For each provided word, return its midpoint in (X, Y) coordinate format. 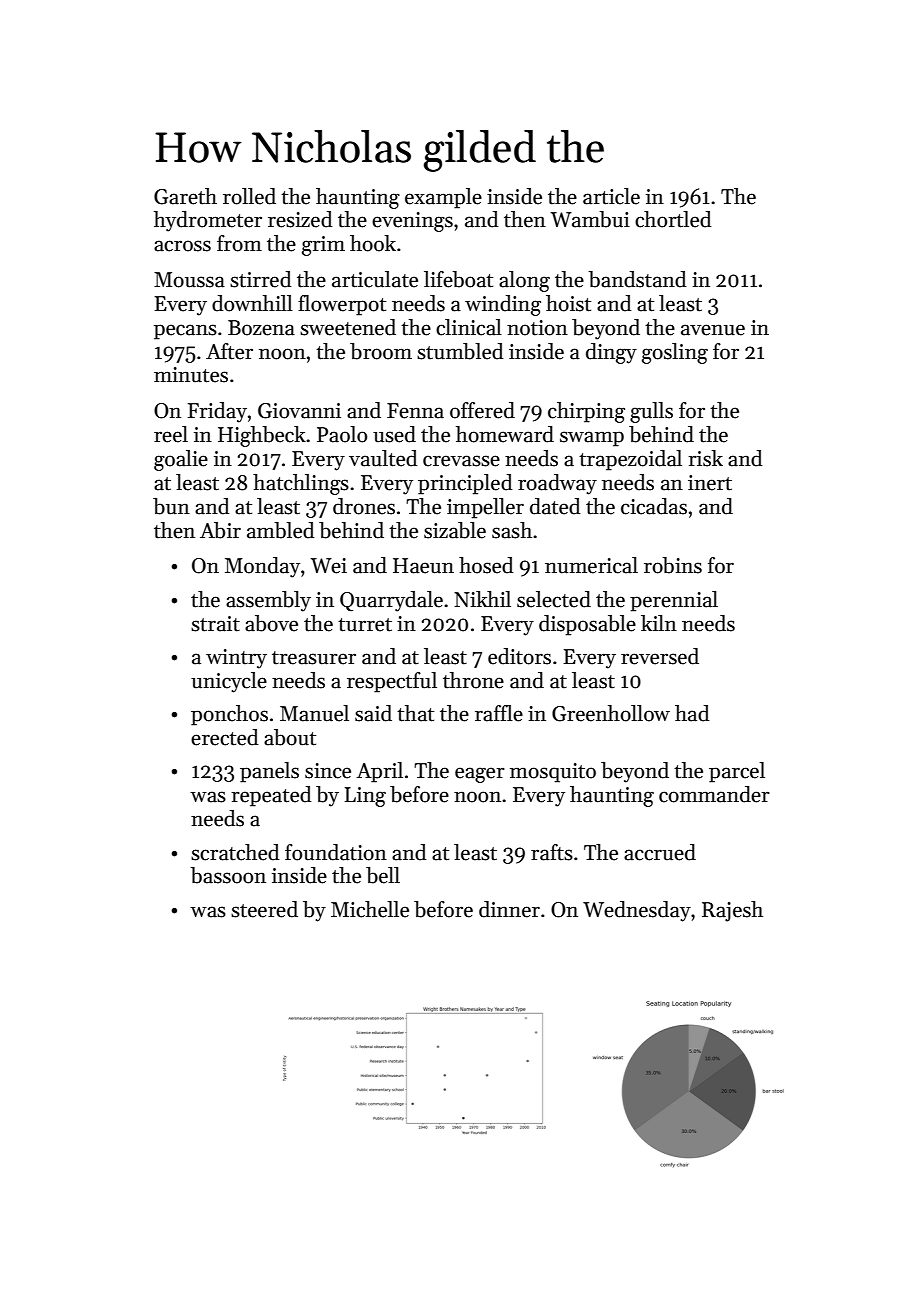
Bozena (261, 328)
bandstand (637, 279)
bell (383, 875)
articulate (375, 279)
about (290, 737)
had (692, 713)
